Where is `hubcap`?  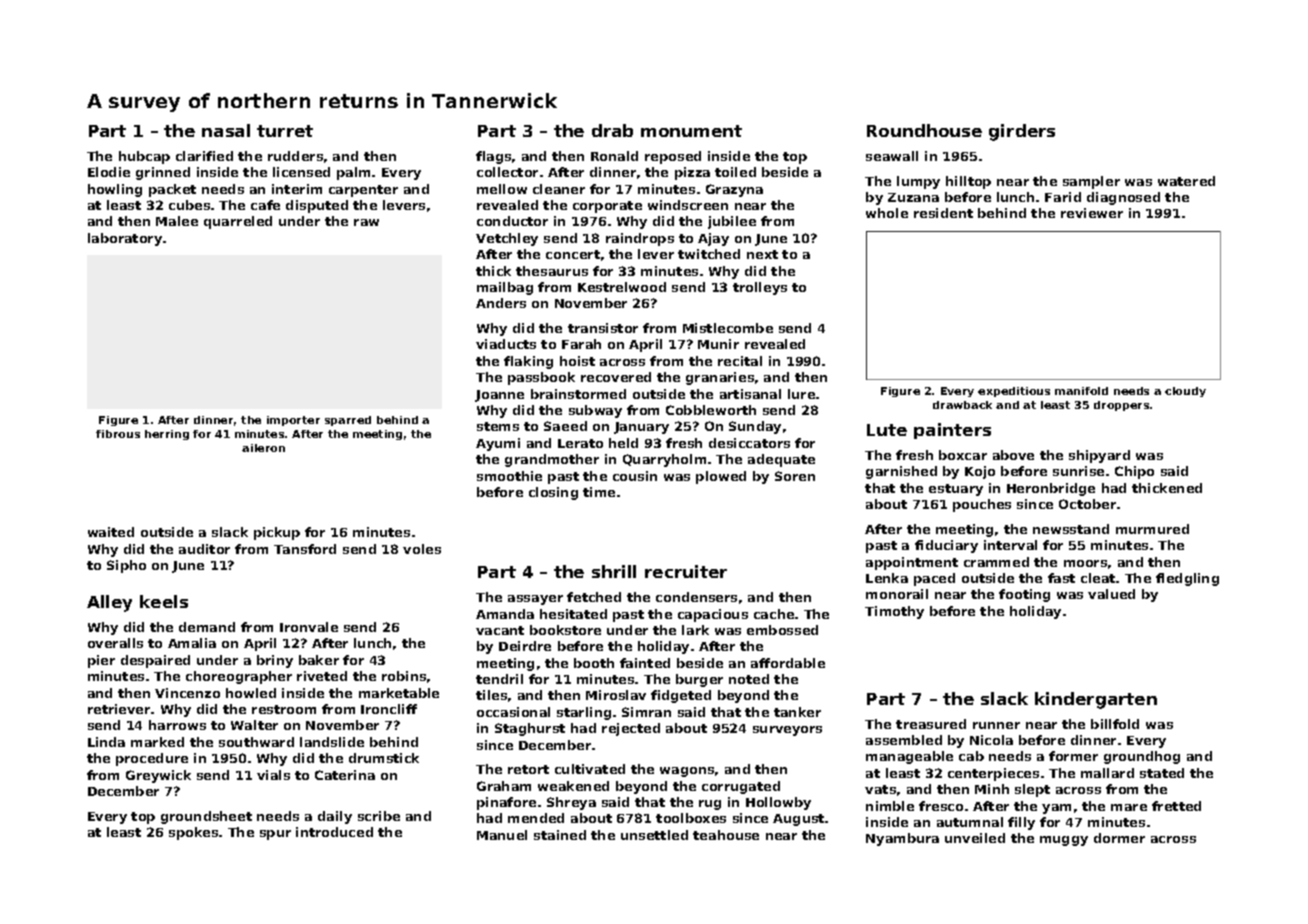 hubcap is located at coordinates (144, 157).
